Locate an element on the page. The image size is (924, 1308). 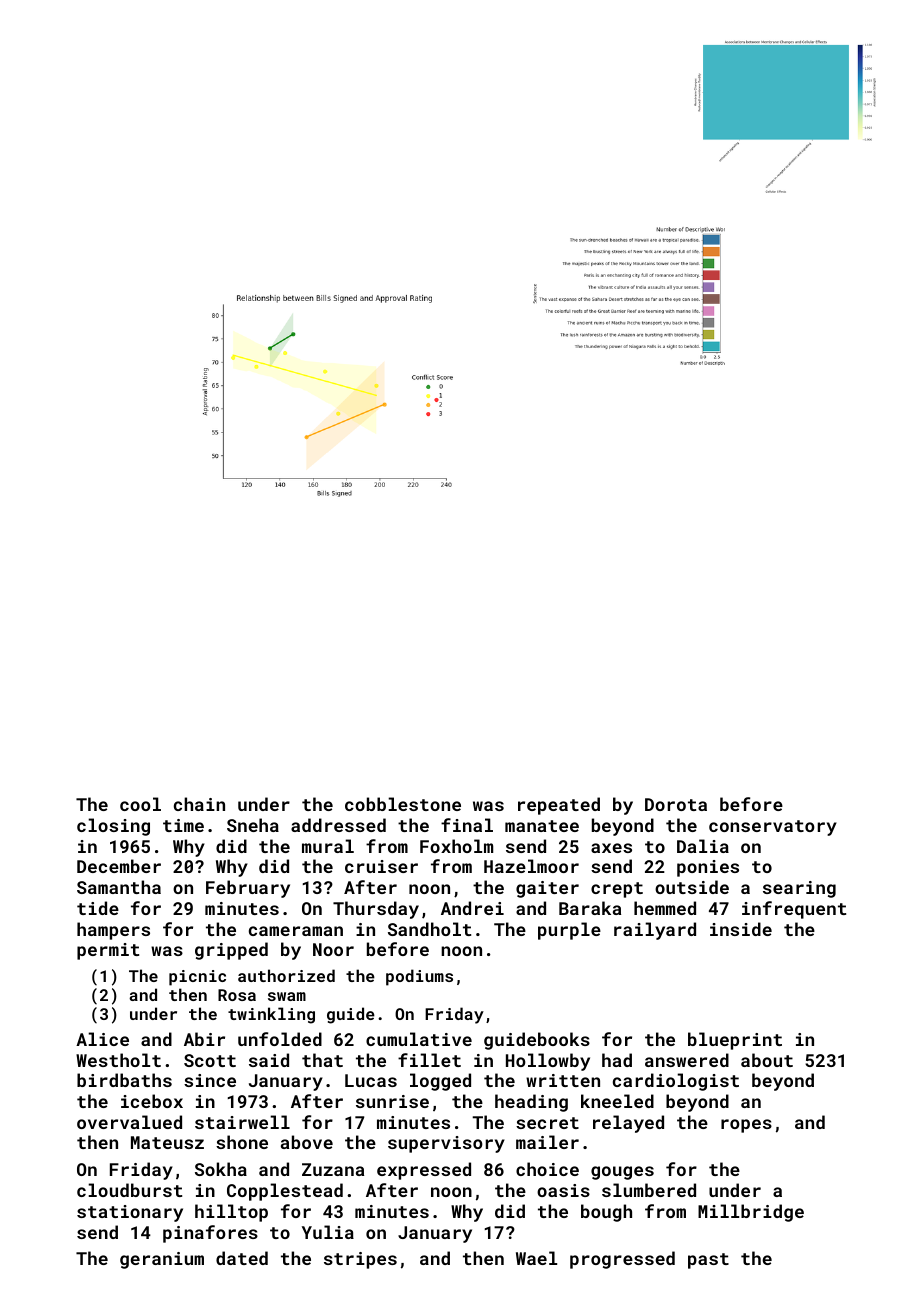
Sneha is located at coordinates (253, 825).
